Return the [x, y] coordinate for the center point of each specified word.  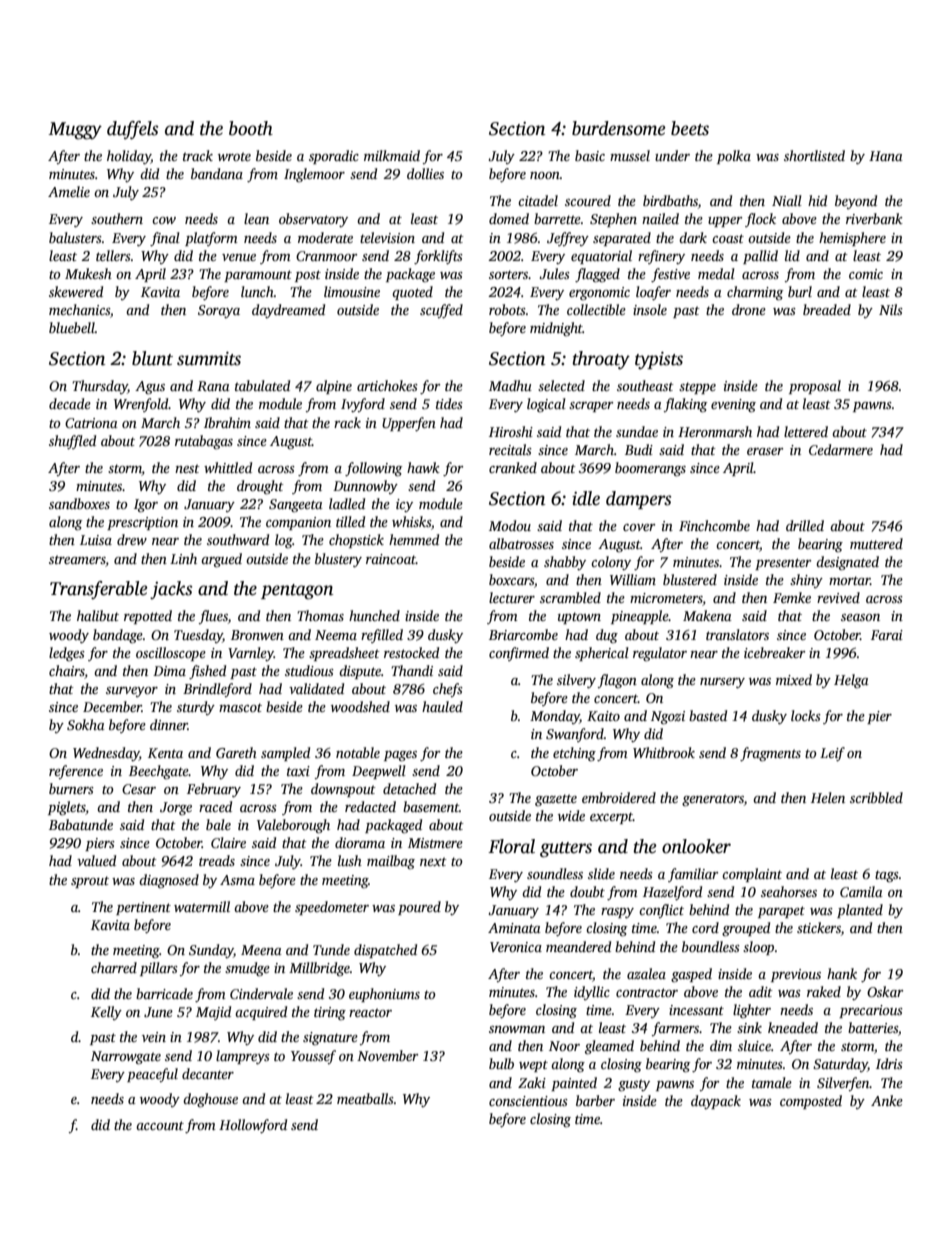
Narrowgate [126, 1058]
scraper [591, 407]
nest [187, 468]
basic [590, 155]
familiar [693, 875]
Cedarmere [841, 449]
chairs [66, 670]
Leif [832, 754]
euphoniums [384, 995]
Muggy [75, 131]
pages [400, 756]
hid [817, 200]
